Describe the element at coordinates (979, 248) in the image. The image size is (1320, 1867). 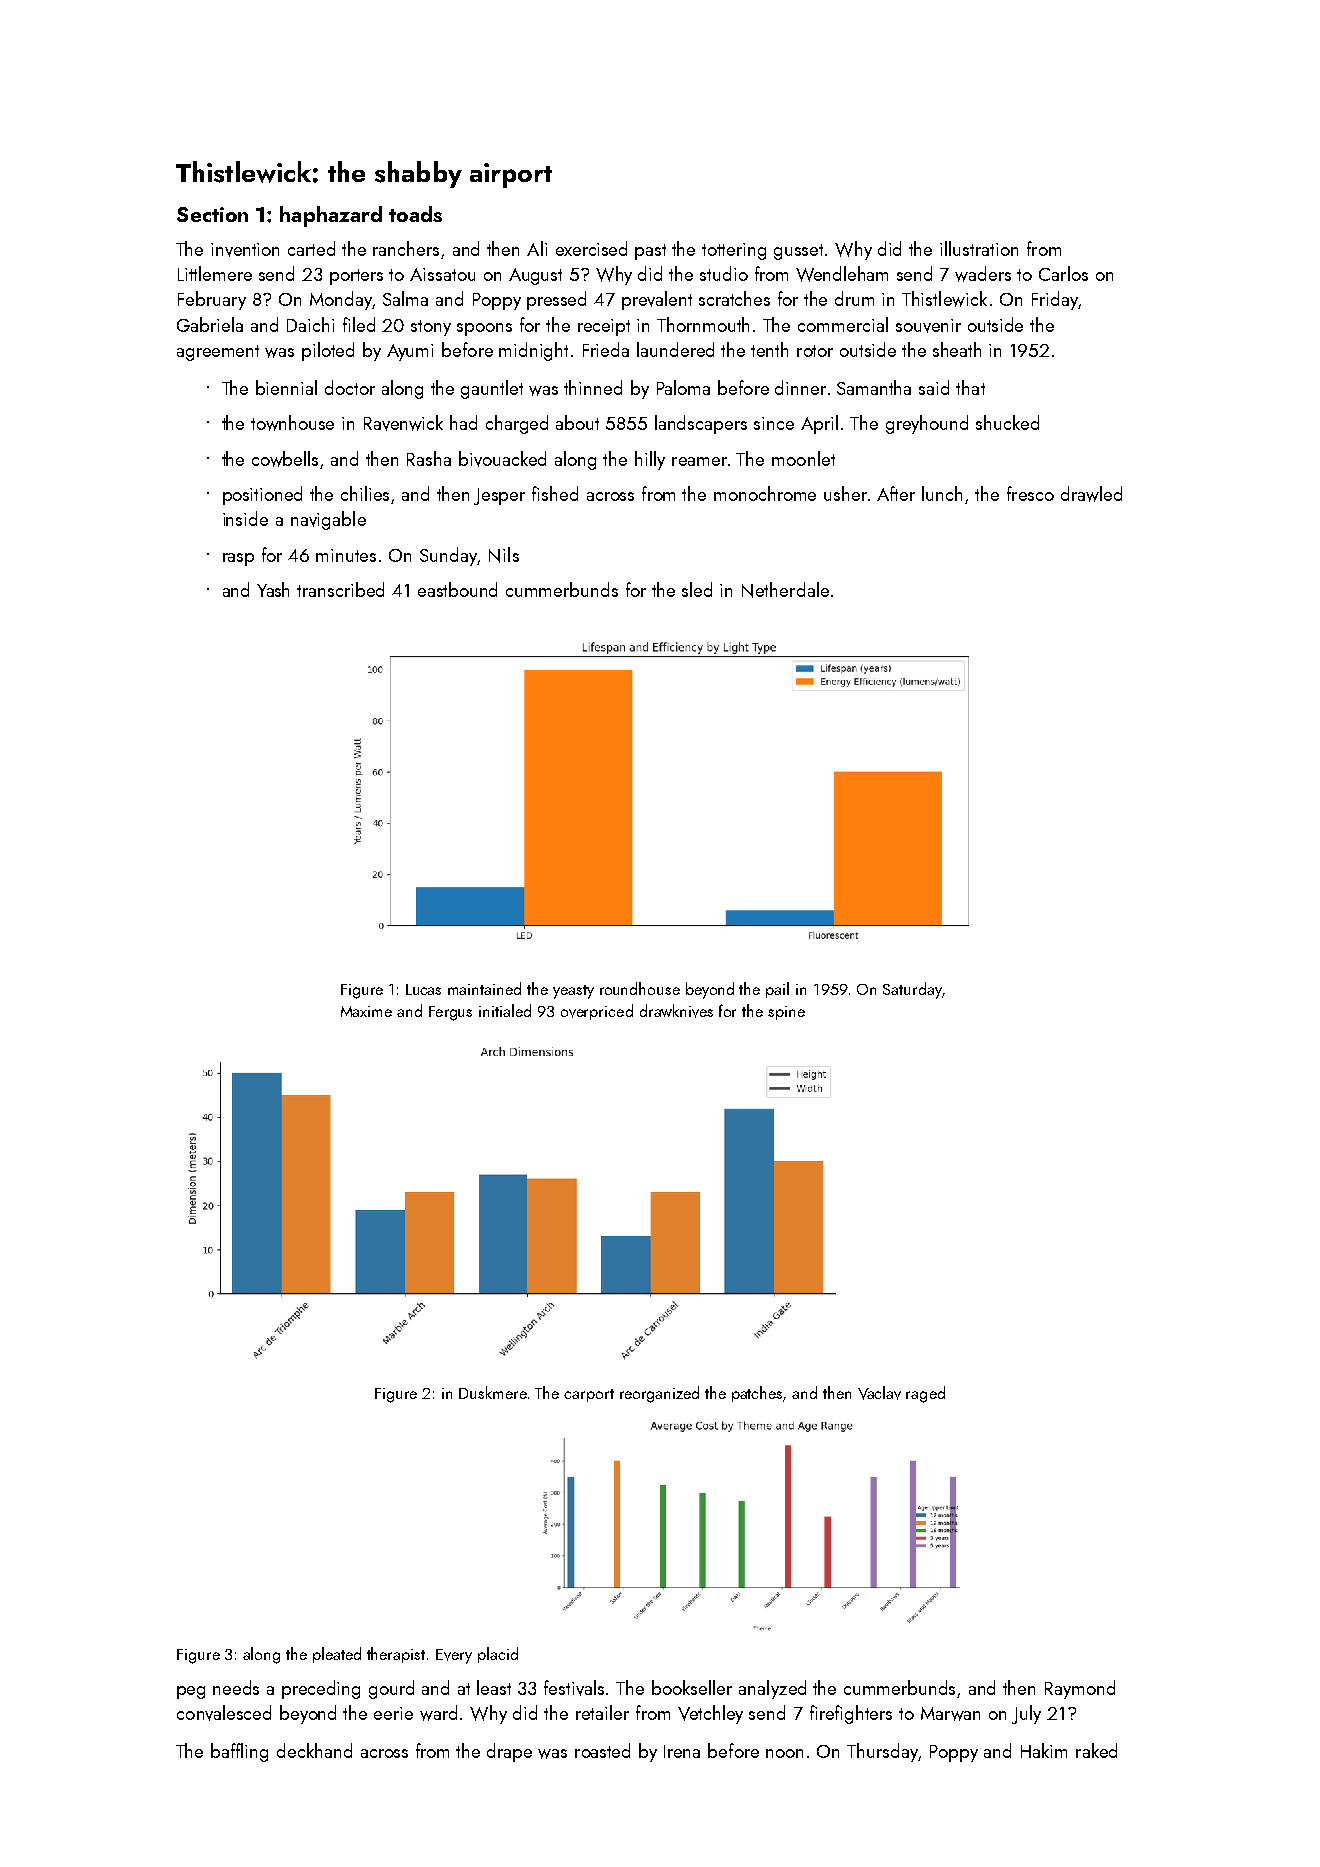
I see `illustration` at that location.
